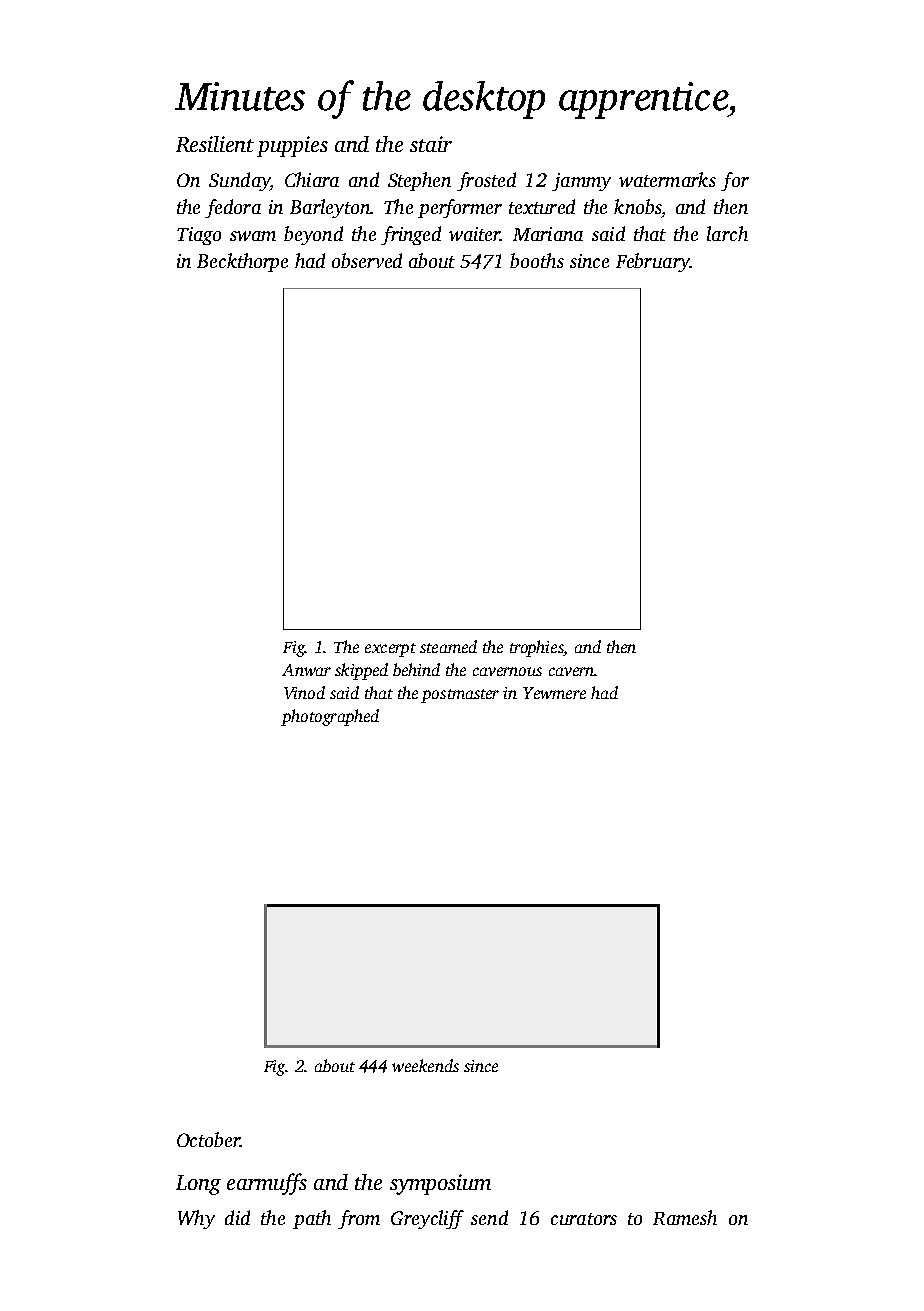 This page has width=924, height=1311. Describe the element at coordinates (198, 1185) in the page. I see `Long` at that location.
